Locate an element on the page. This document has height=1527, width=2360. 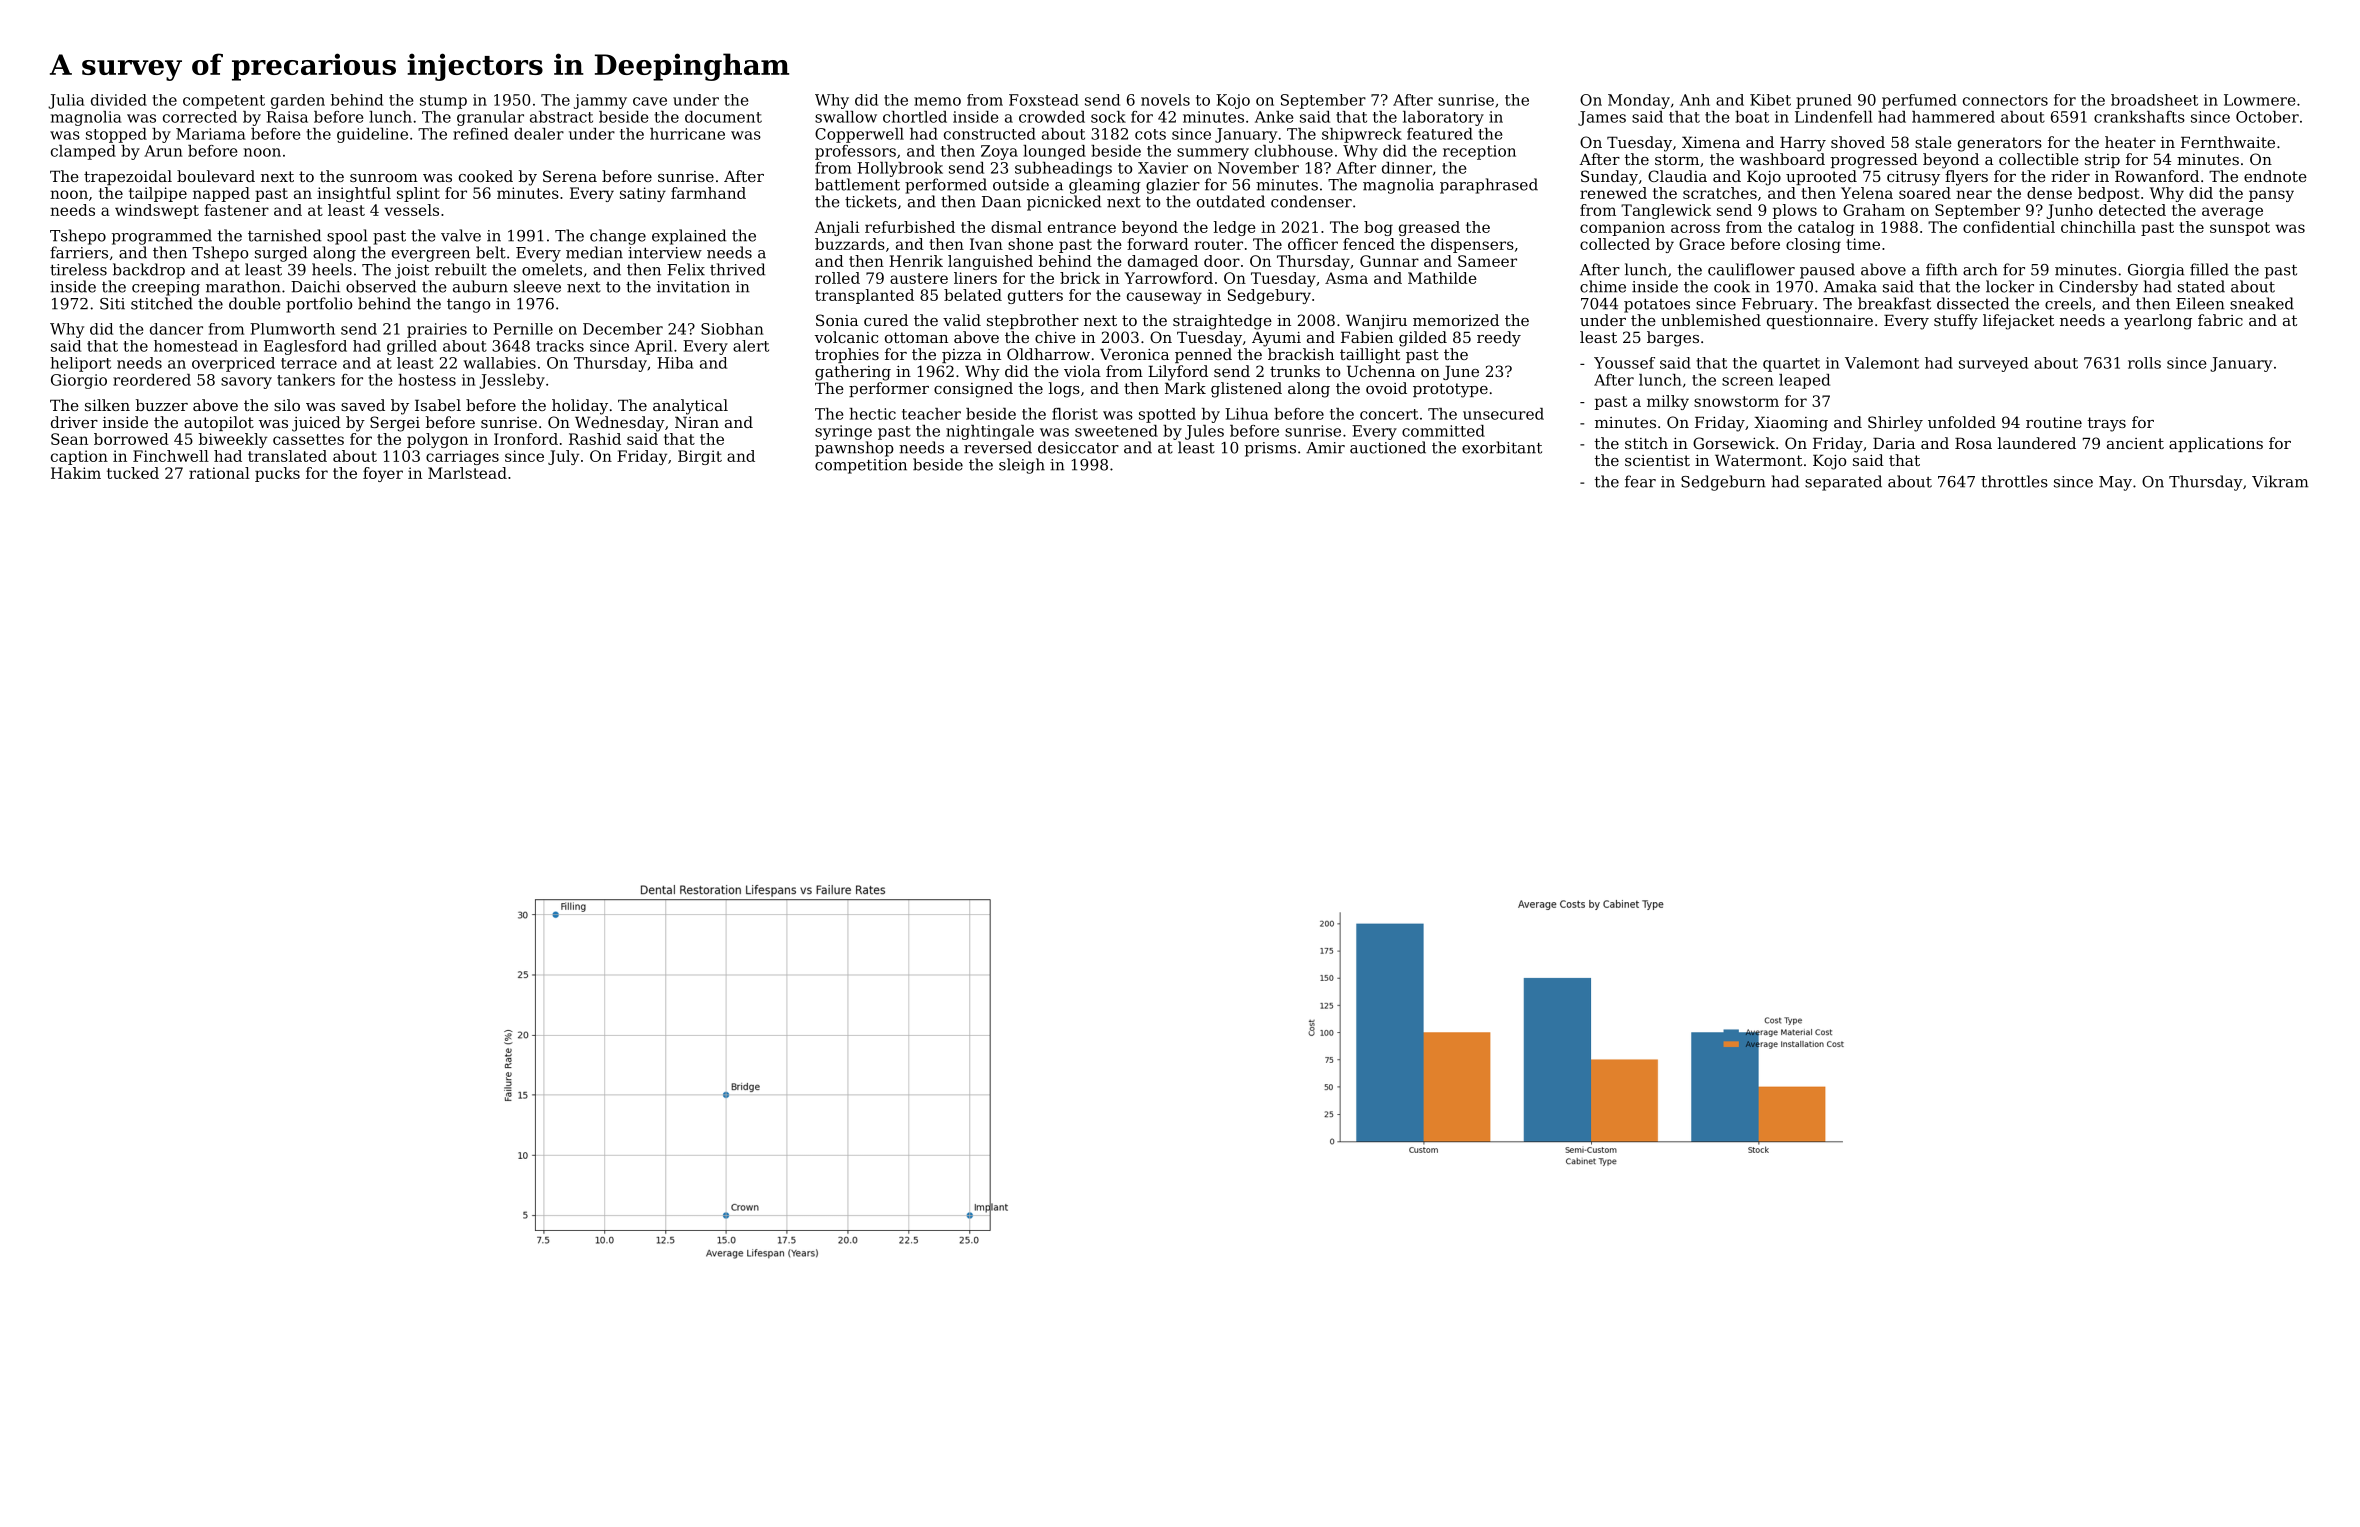
Asma is located at coordinates (1346, 278).
